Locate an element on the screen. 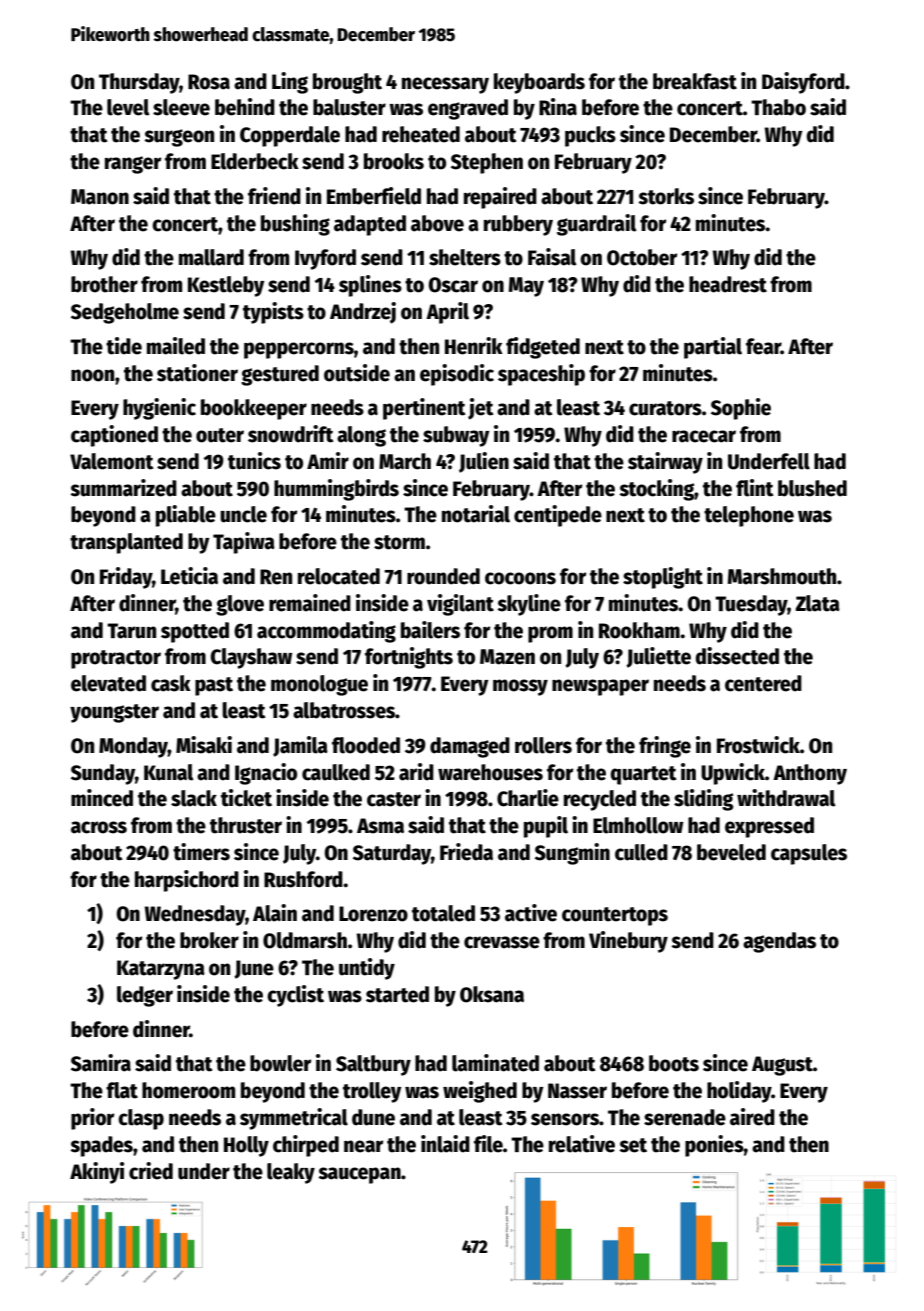 Image resolution: width=924 pixels, height=1311 pixels. glove is located at coordinates (240, 605).
